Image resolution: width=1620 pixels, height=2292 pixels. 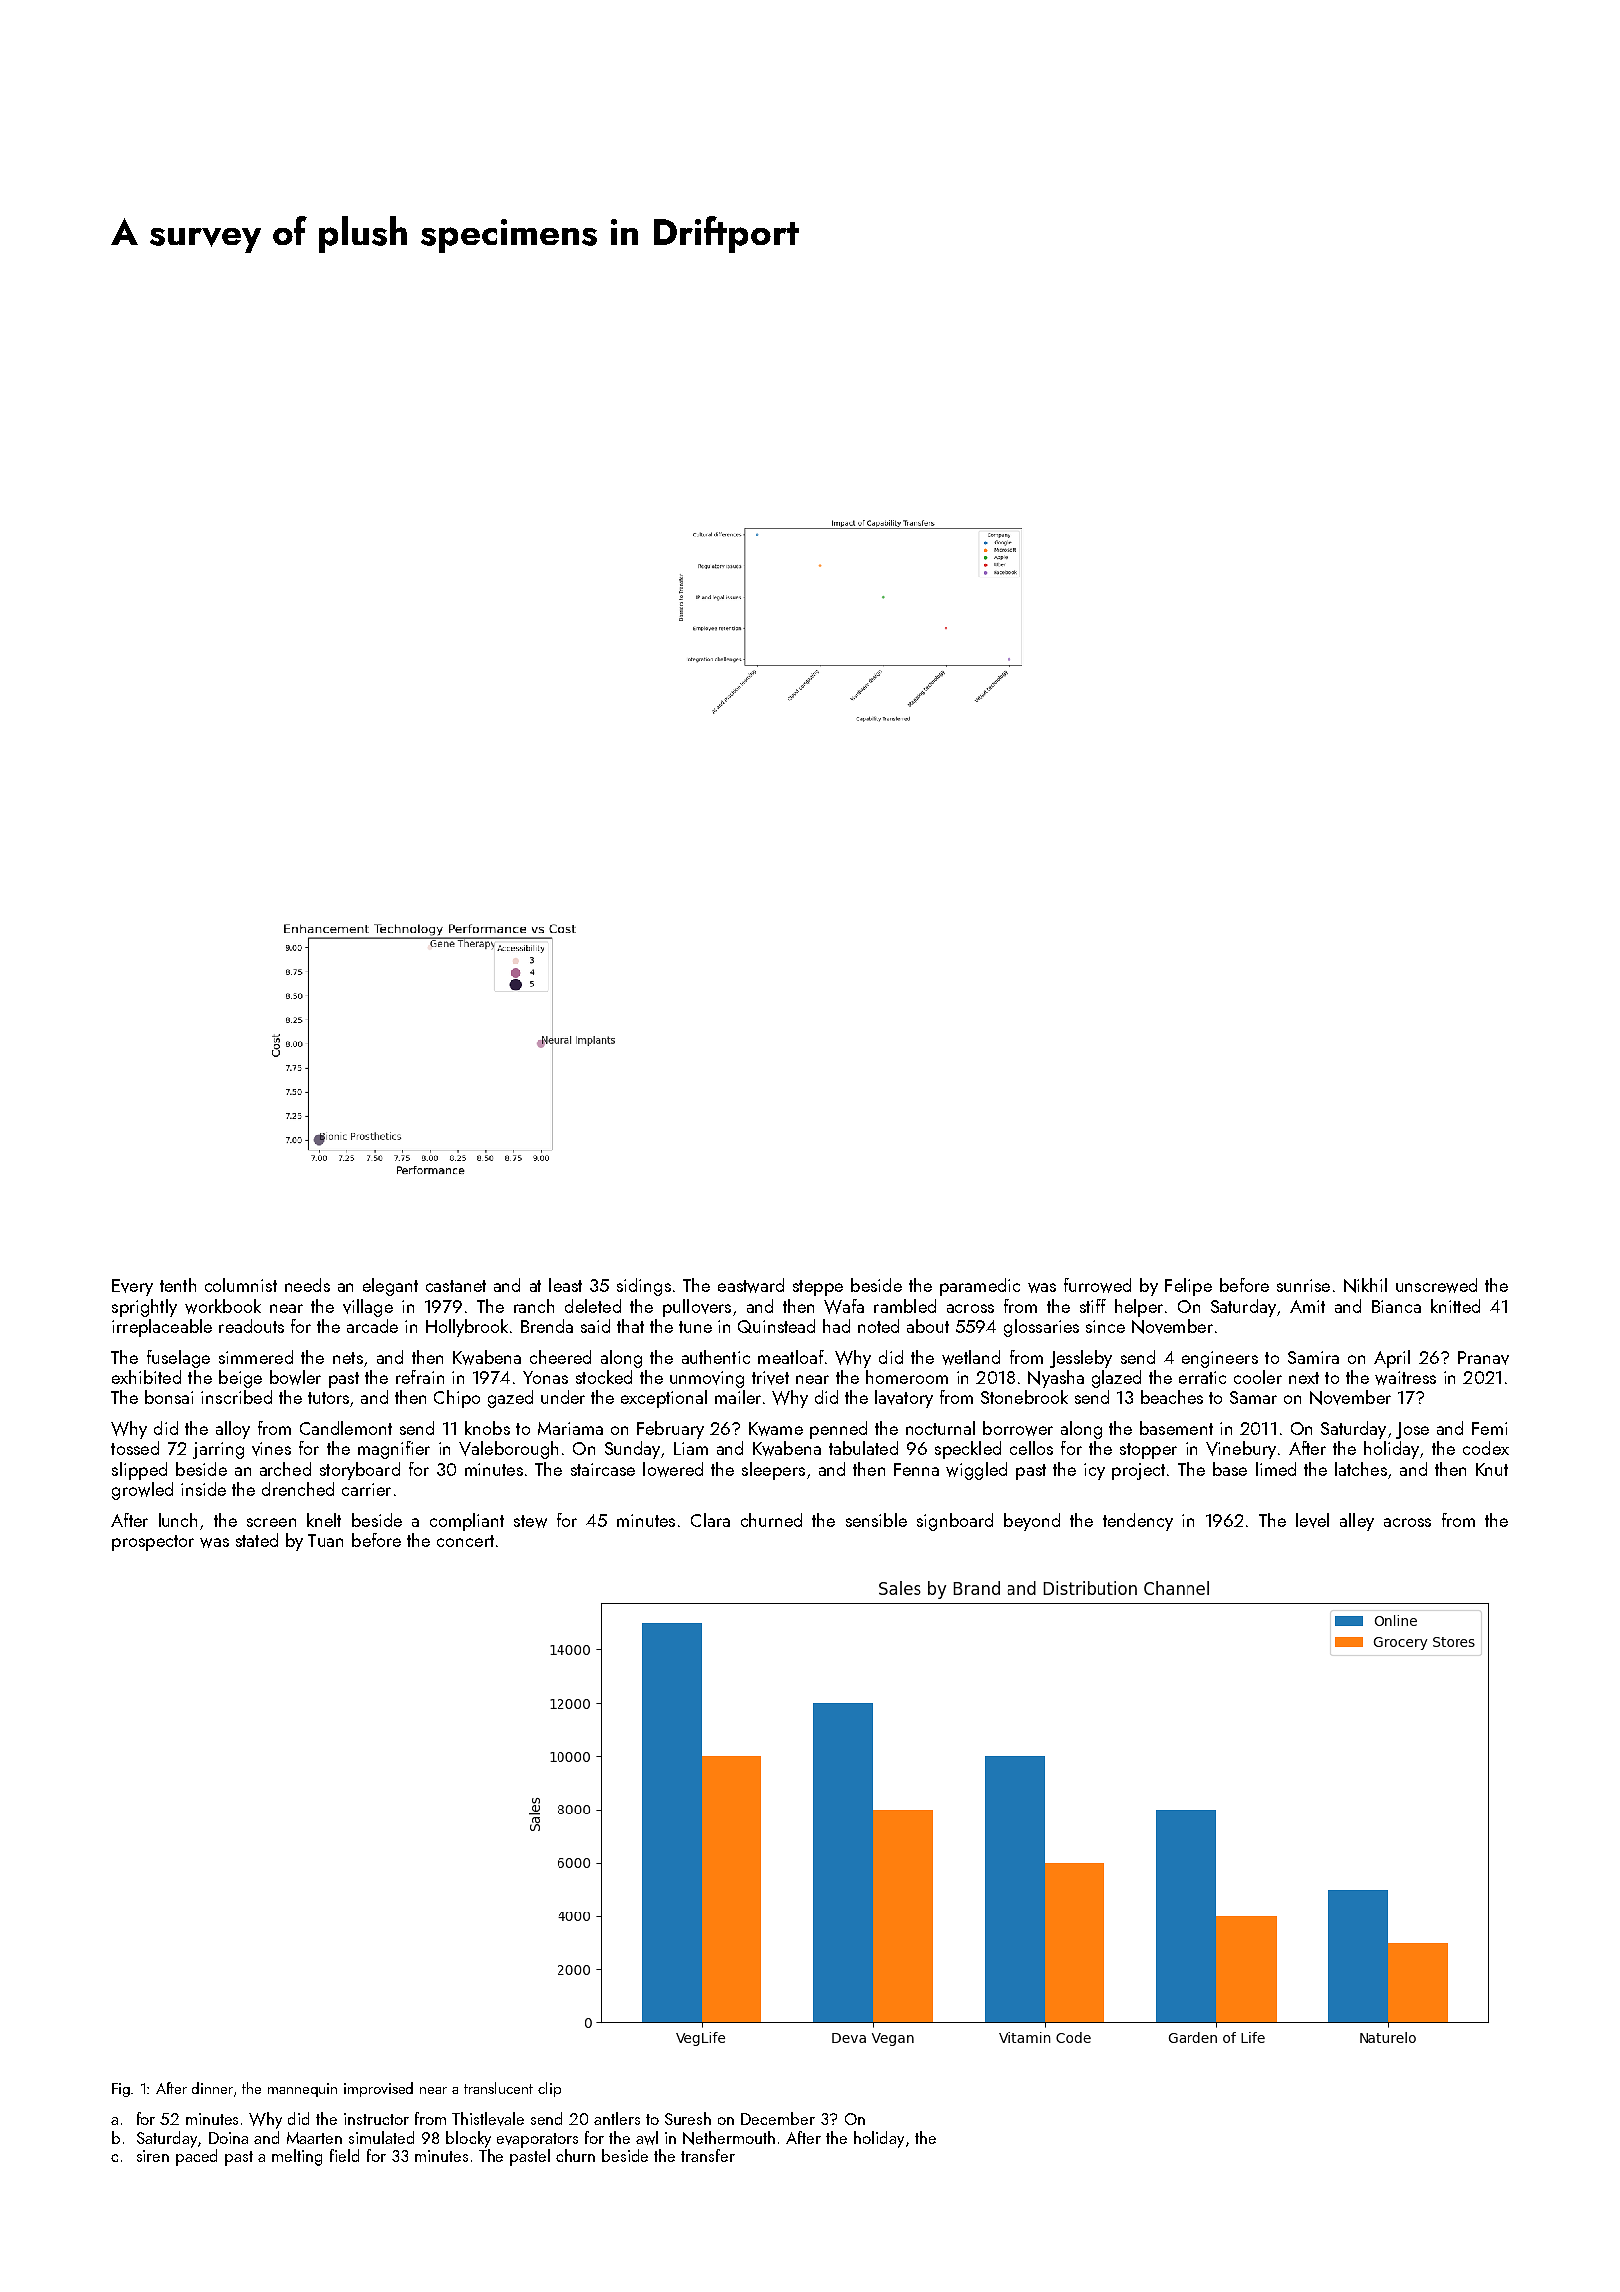 I want to click on columnist, so click(x=241, y=1285).
